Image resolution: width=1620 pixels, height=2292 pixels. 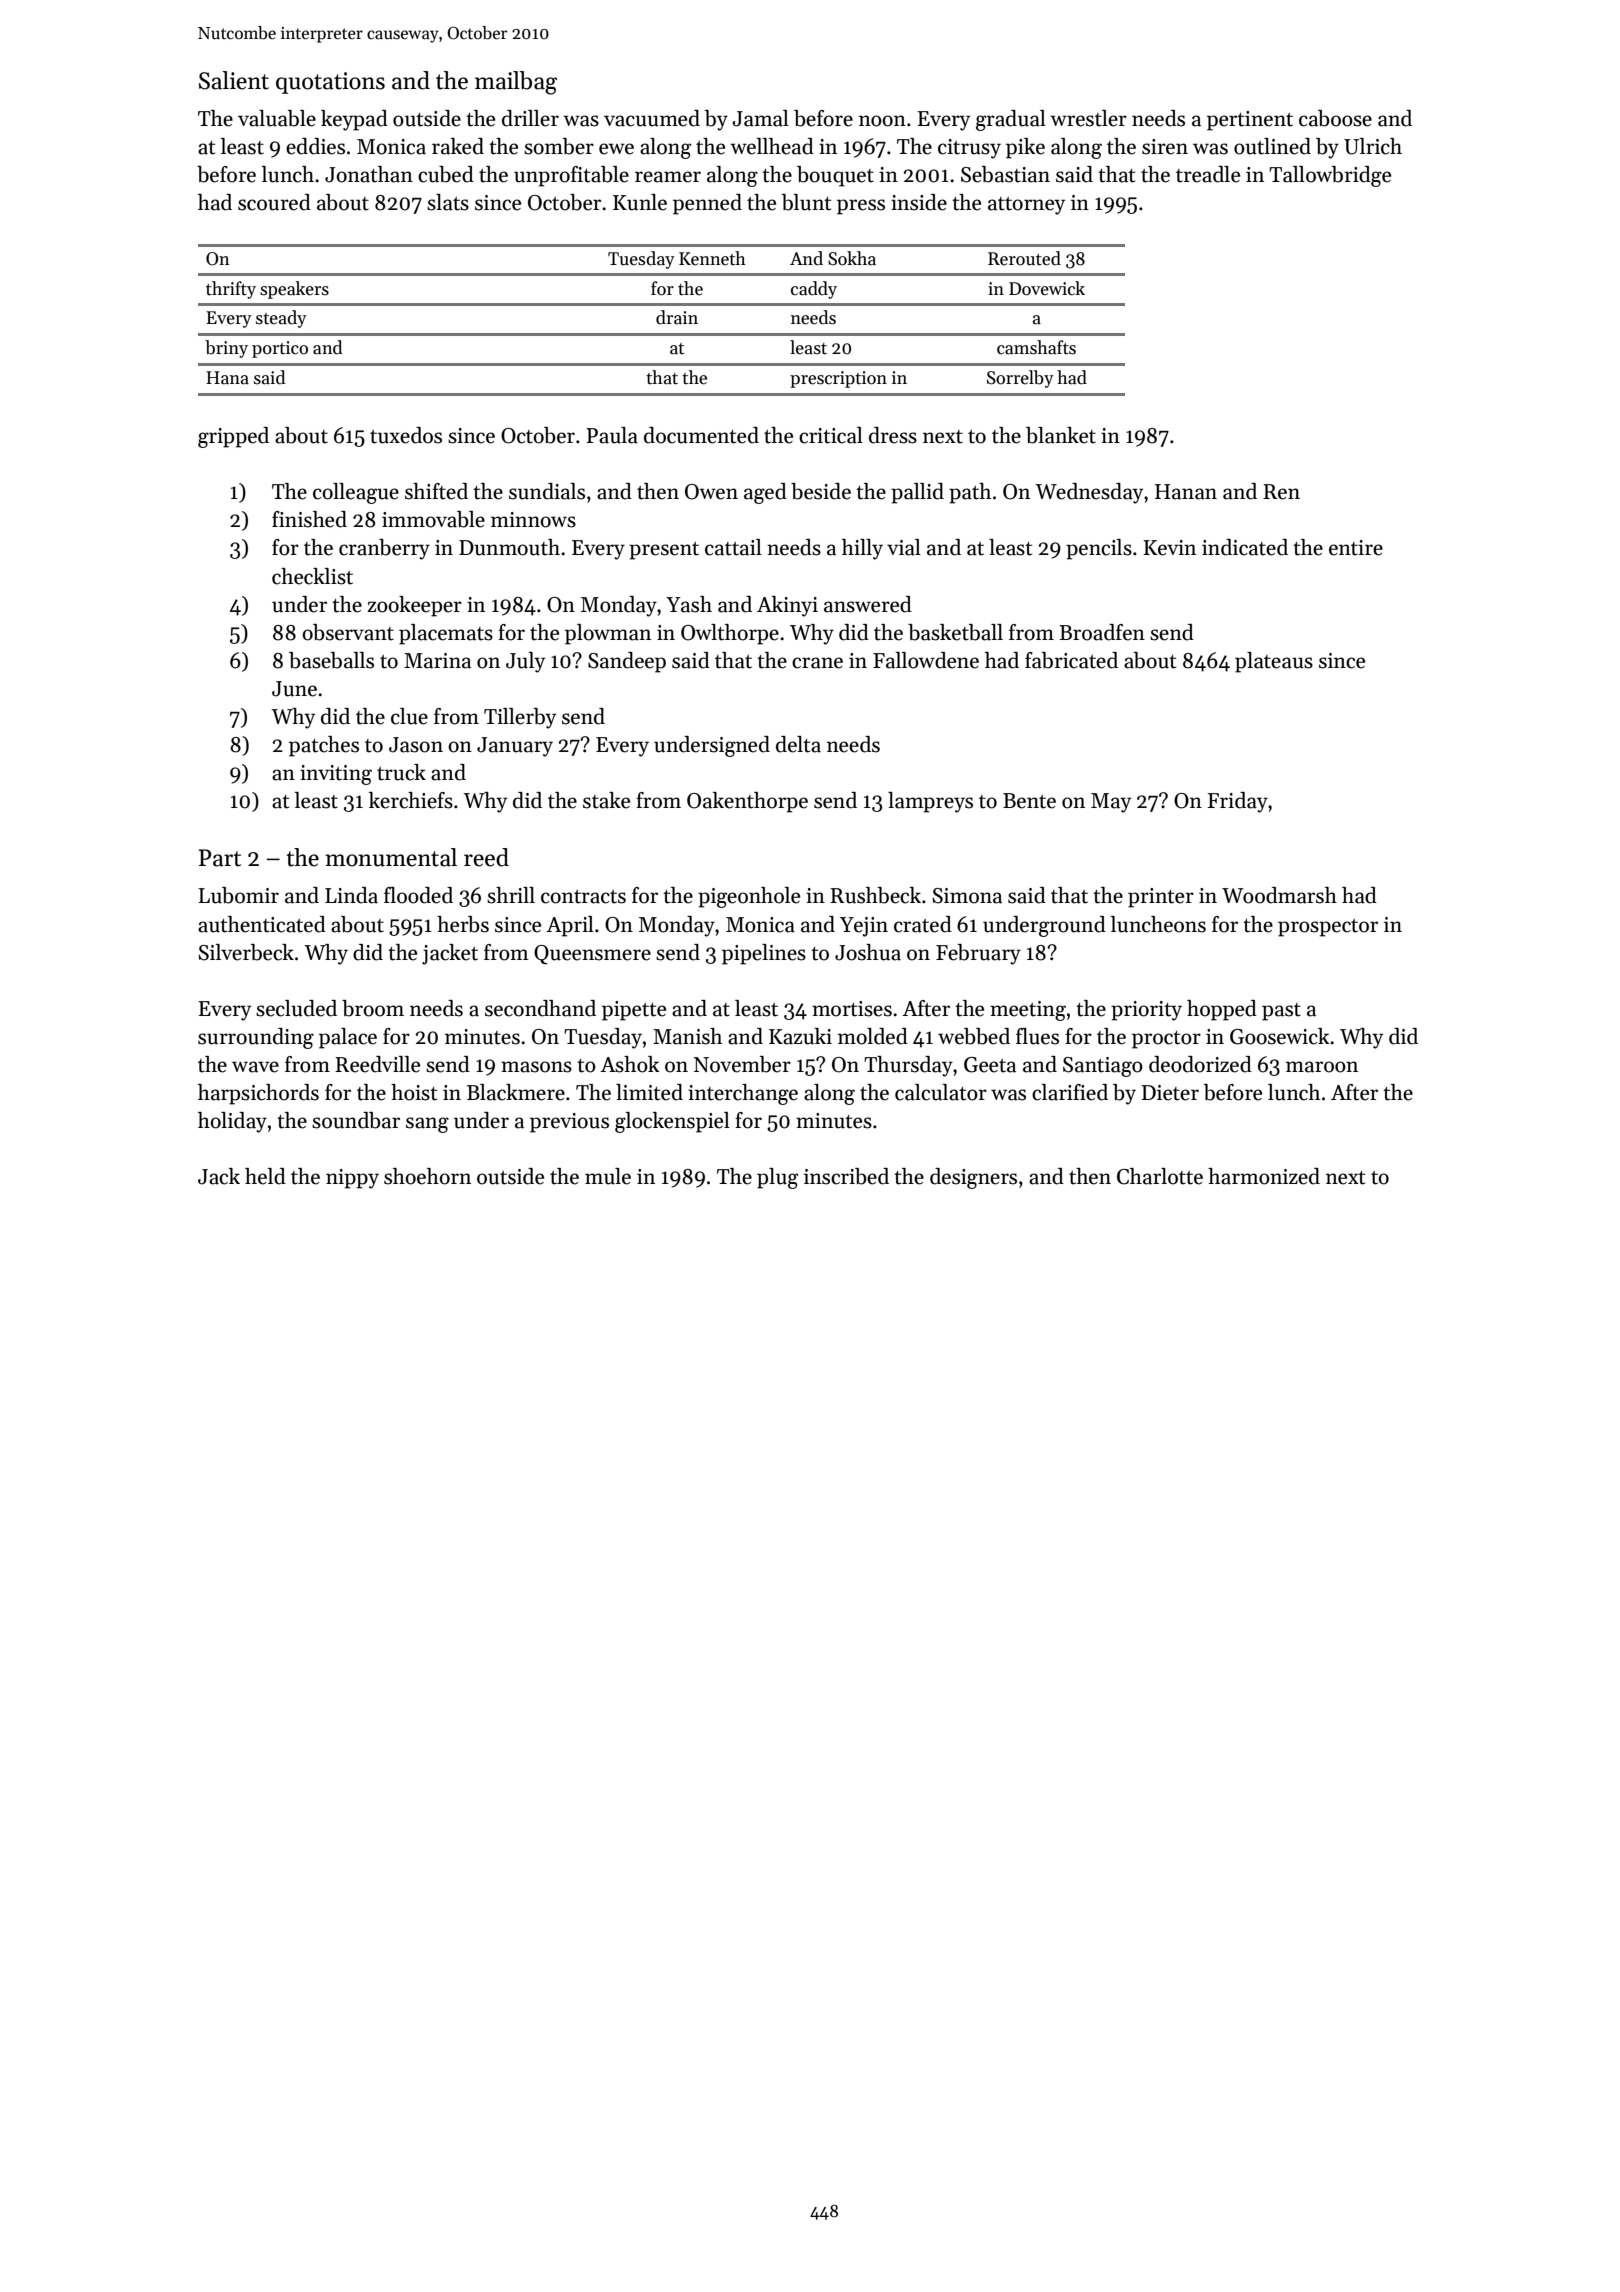 What do you see at coordinates (672, 1122) in the screenshot?
I see `glockenspiel` at bounding box center [672, 1122].
